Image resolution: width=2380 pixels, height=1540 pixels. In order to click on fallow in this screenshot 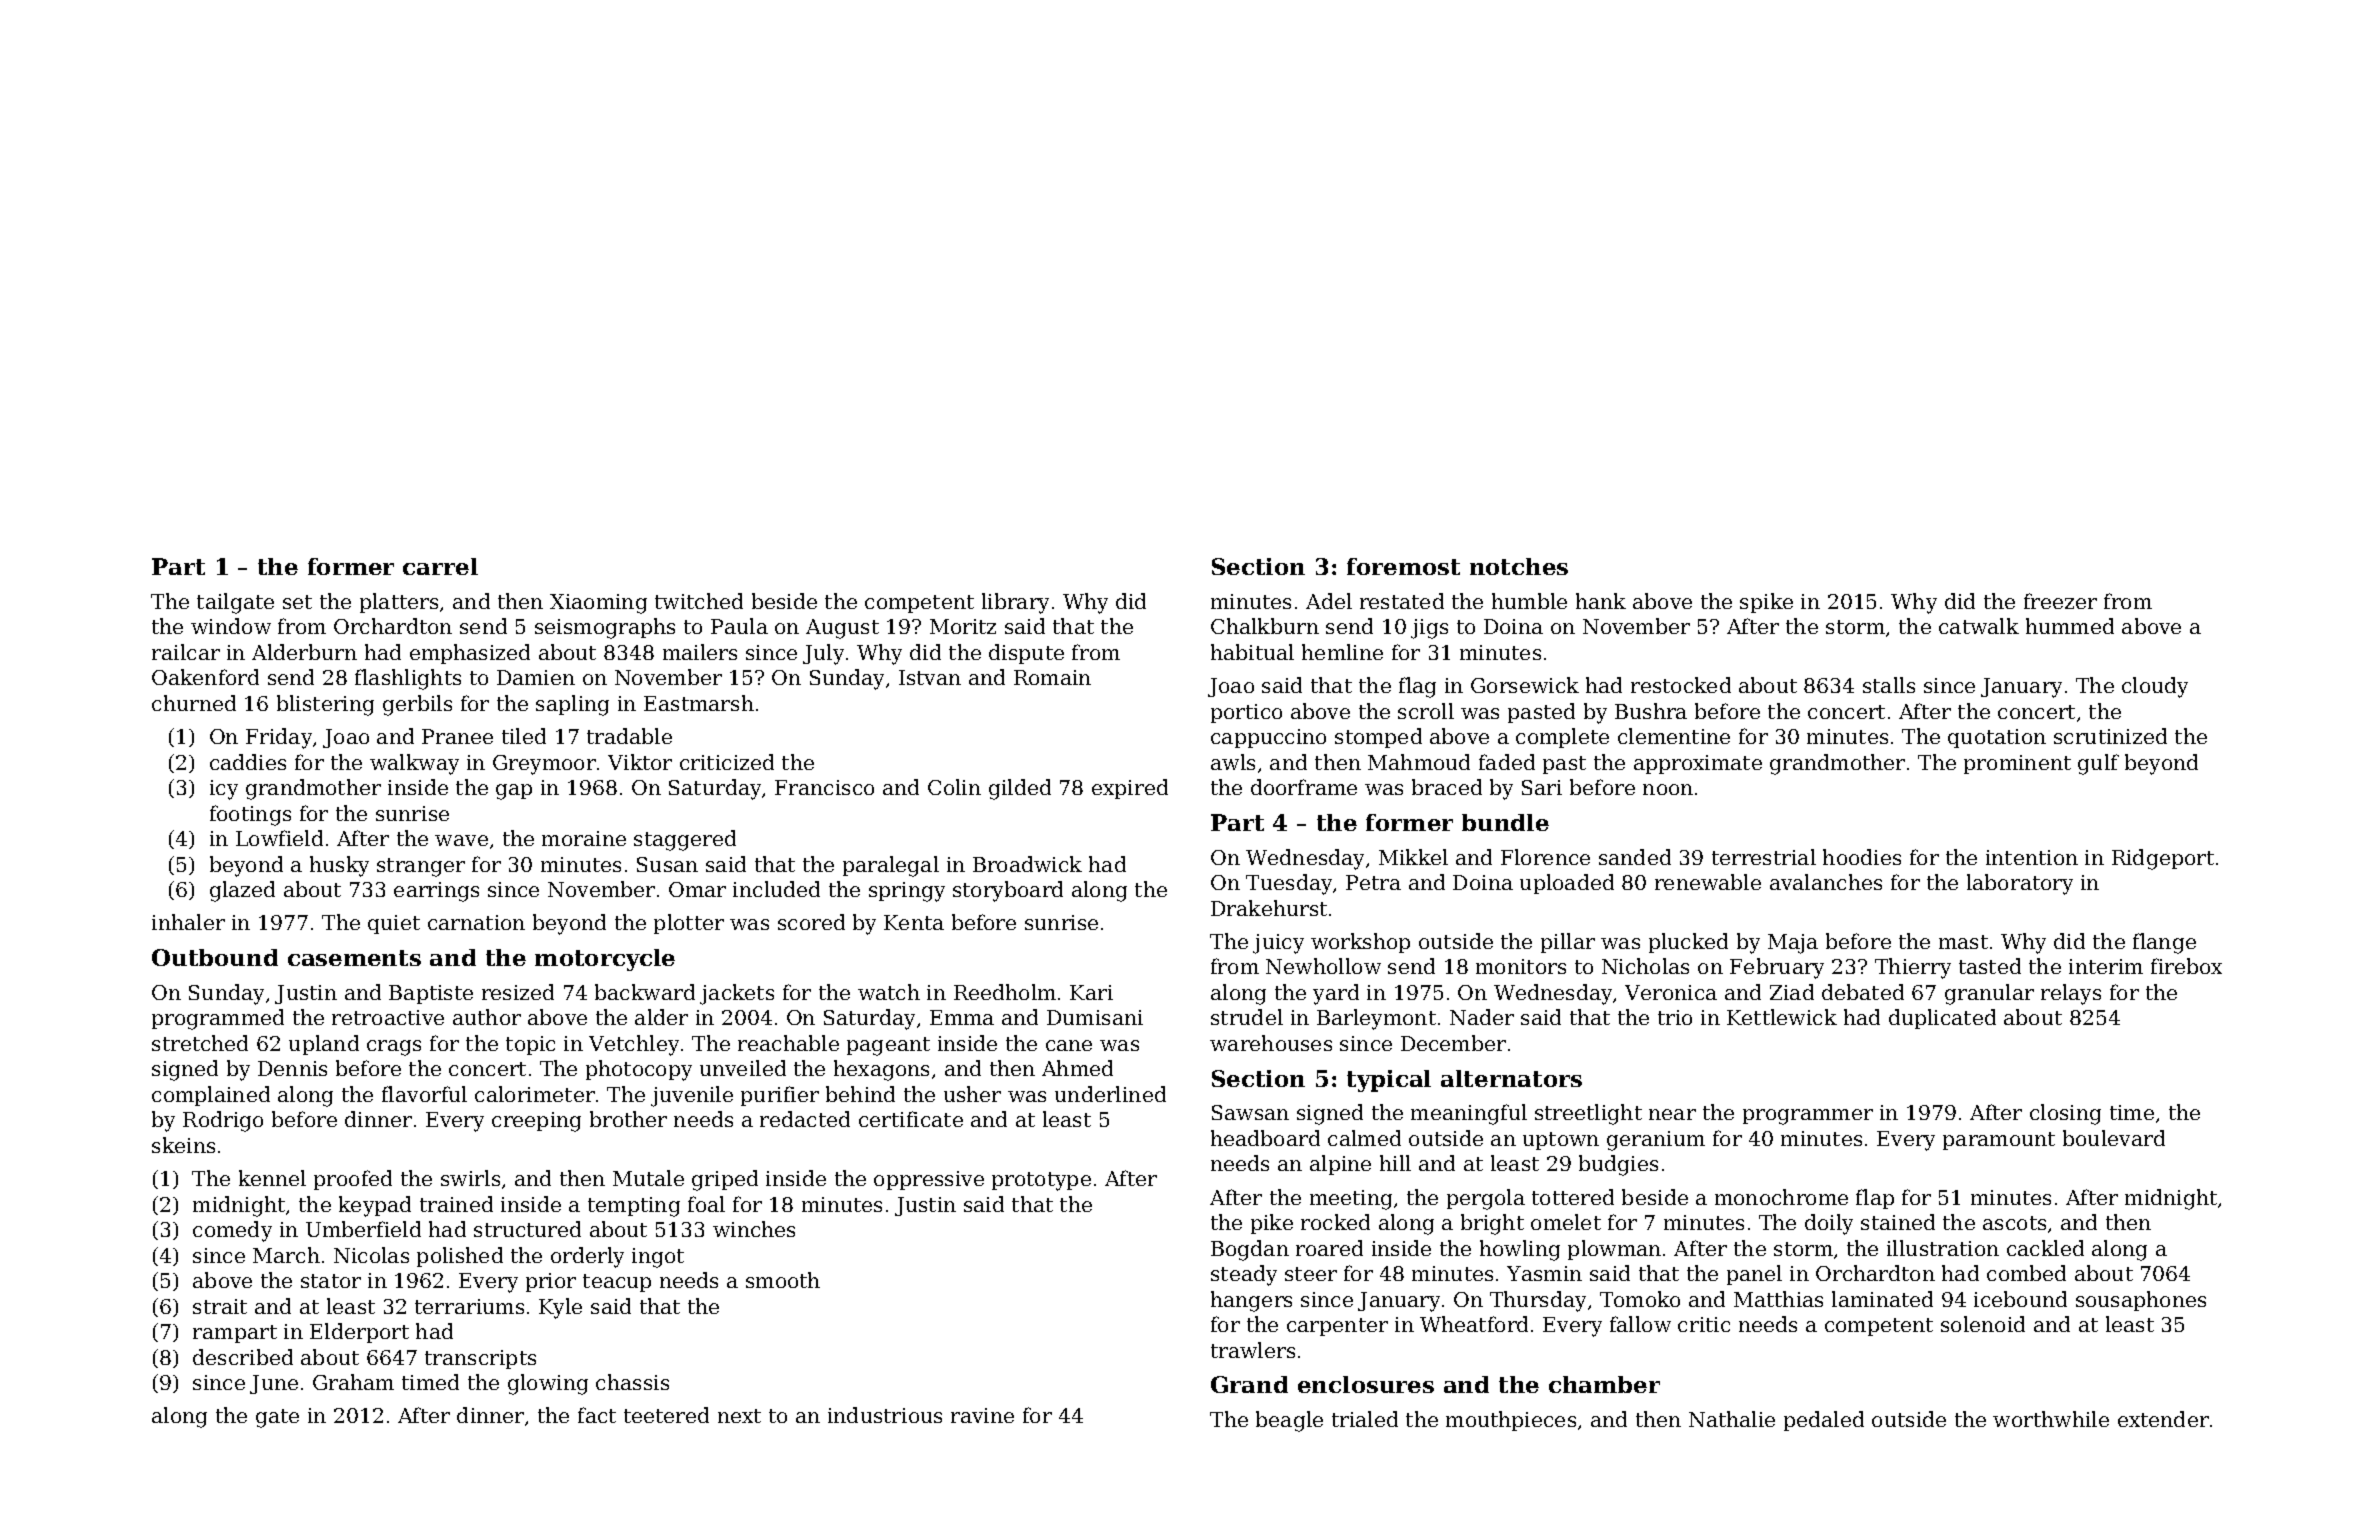, I will do `click(1640, 1324)`.
